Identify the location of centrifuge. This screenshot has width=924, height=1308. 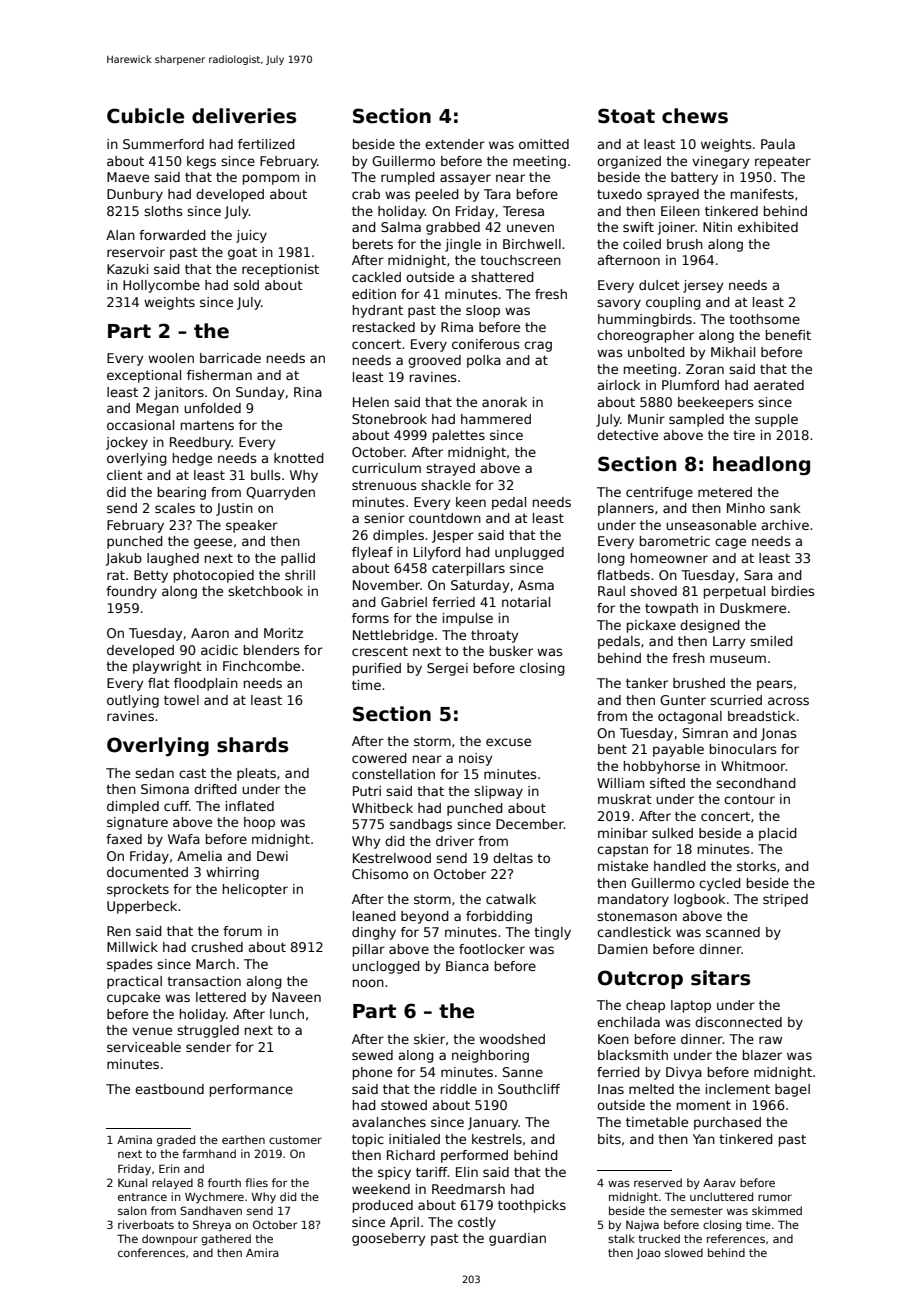
(659, 493).
